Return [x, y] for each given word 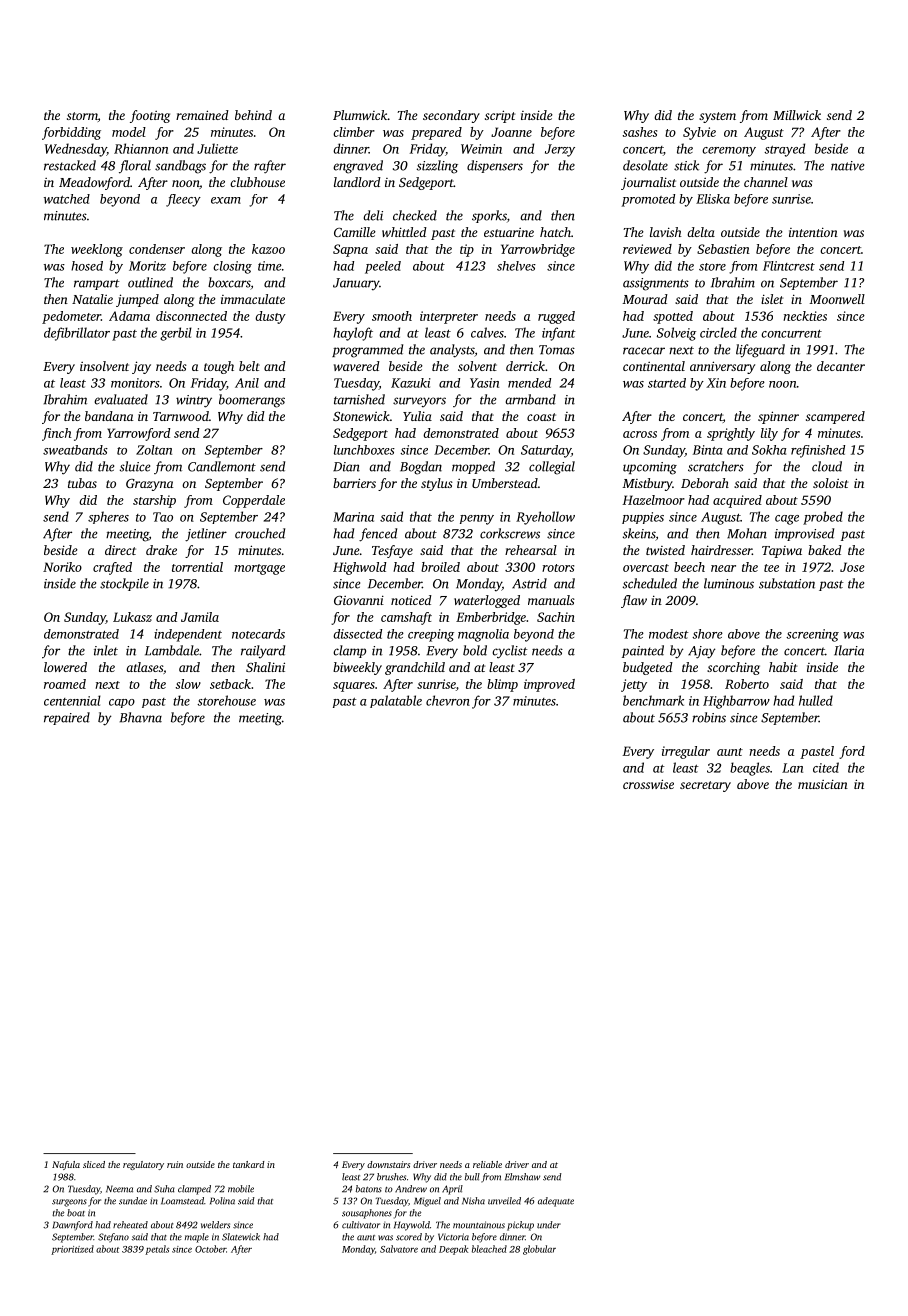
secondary [451, 116]
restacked [70, 165]
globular [539, 1250]
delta [701, 232]
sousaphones [367, 1214]
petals [157, 1250]
